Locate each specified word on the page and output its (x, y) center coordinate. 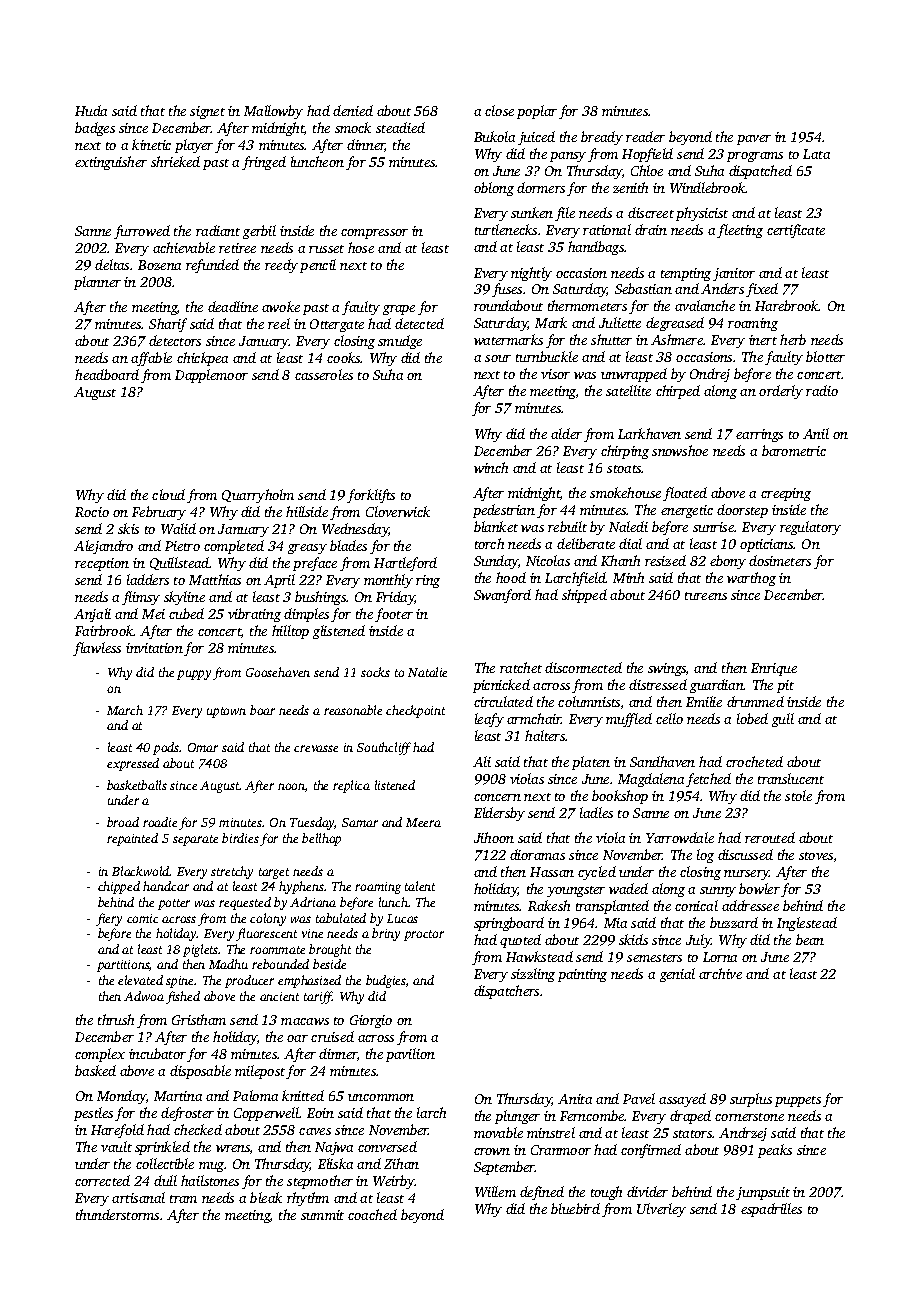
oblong (494, 189)
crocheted (754, 761)
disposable (200, 1072)
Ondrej (710, 375)
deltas (112, 264)
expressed (133, 764)
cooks (344, 357)
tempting (686, 274)
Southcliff (384, 748)
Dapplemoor (211, 376)
